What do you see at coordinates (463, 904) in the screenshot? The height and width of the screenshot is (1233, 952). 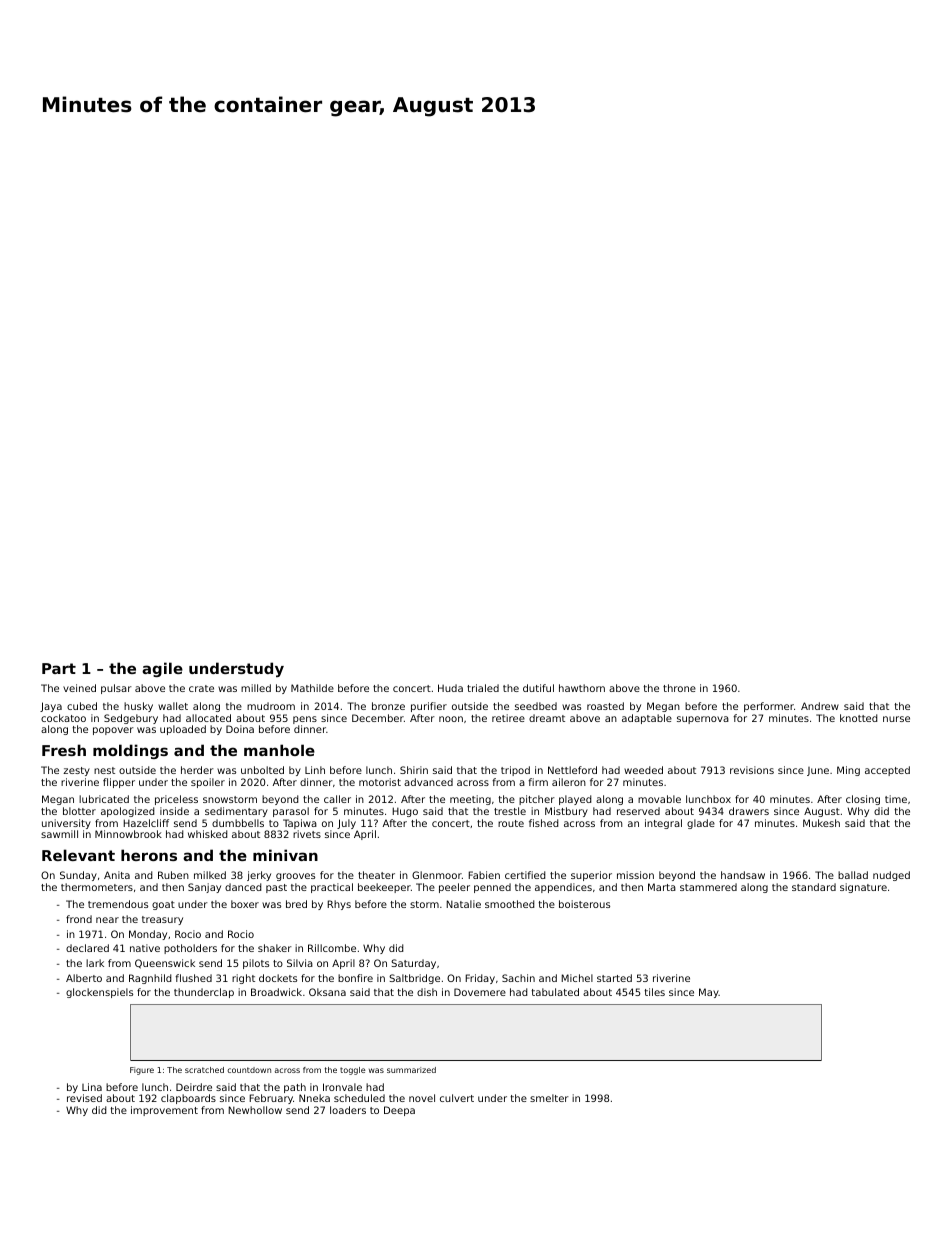 I see `Natalie` at bounding box center [463, 904].
